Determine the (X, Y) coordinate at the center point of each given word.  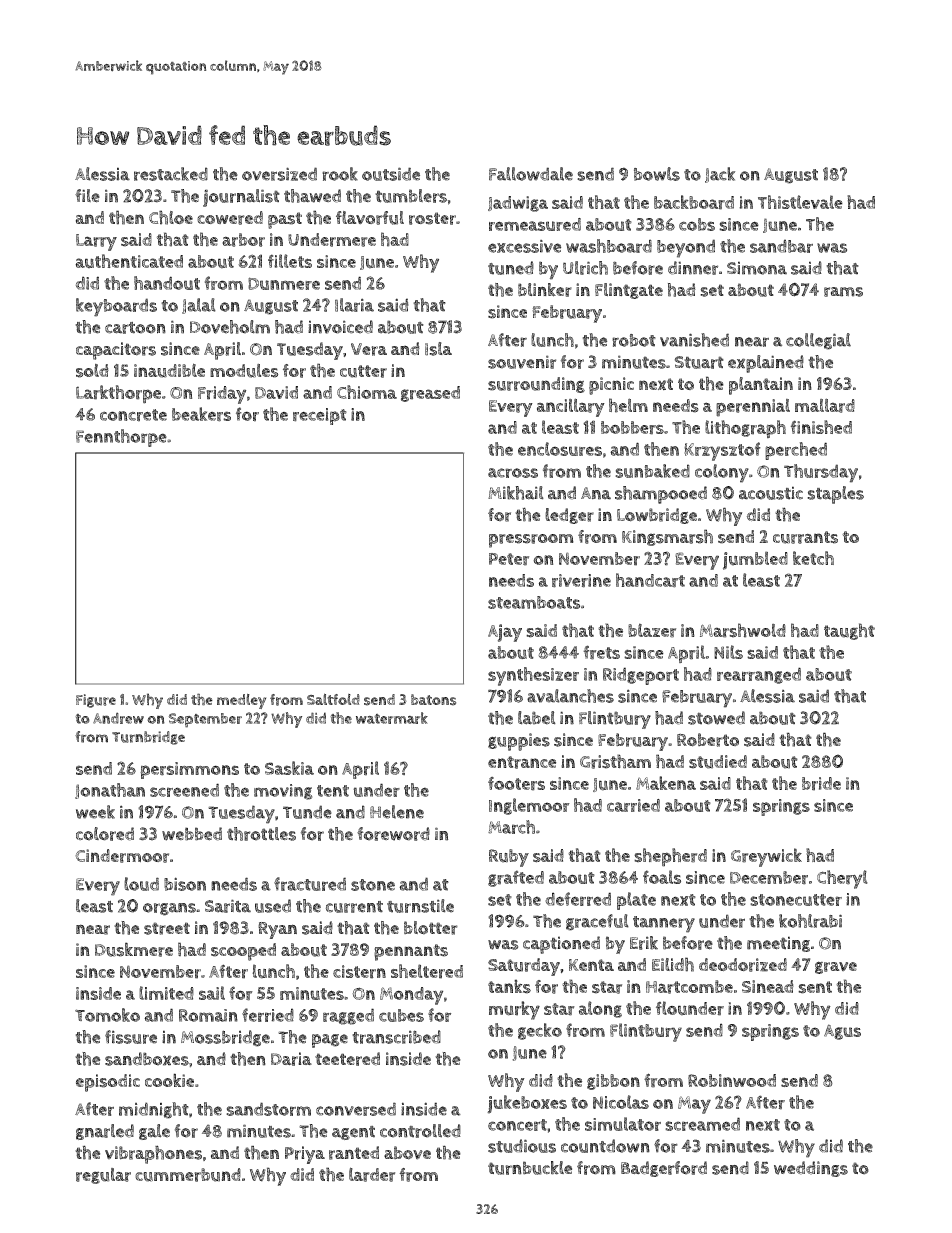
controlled (420, 1131)
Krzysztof (722, 451)
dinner (693, 268)
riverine (581, 581)
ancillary (571, 407)
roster (432, 218)
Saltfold (333, 699)
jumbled (755, 560)
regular (103, 1176)
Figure (96, 701)
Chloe (171, 217)
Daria (291, 1059)
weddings (811, 1169)
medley (241, 701)
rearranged (759, 675)
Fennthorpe (121, 438)
